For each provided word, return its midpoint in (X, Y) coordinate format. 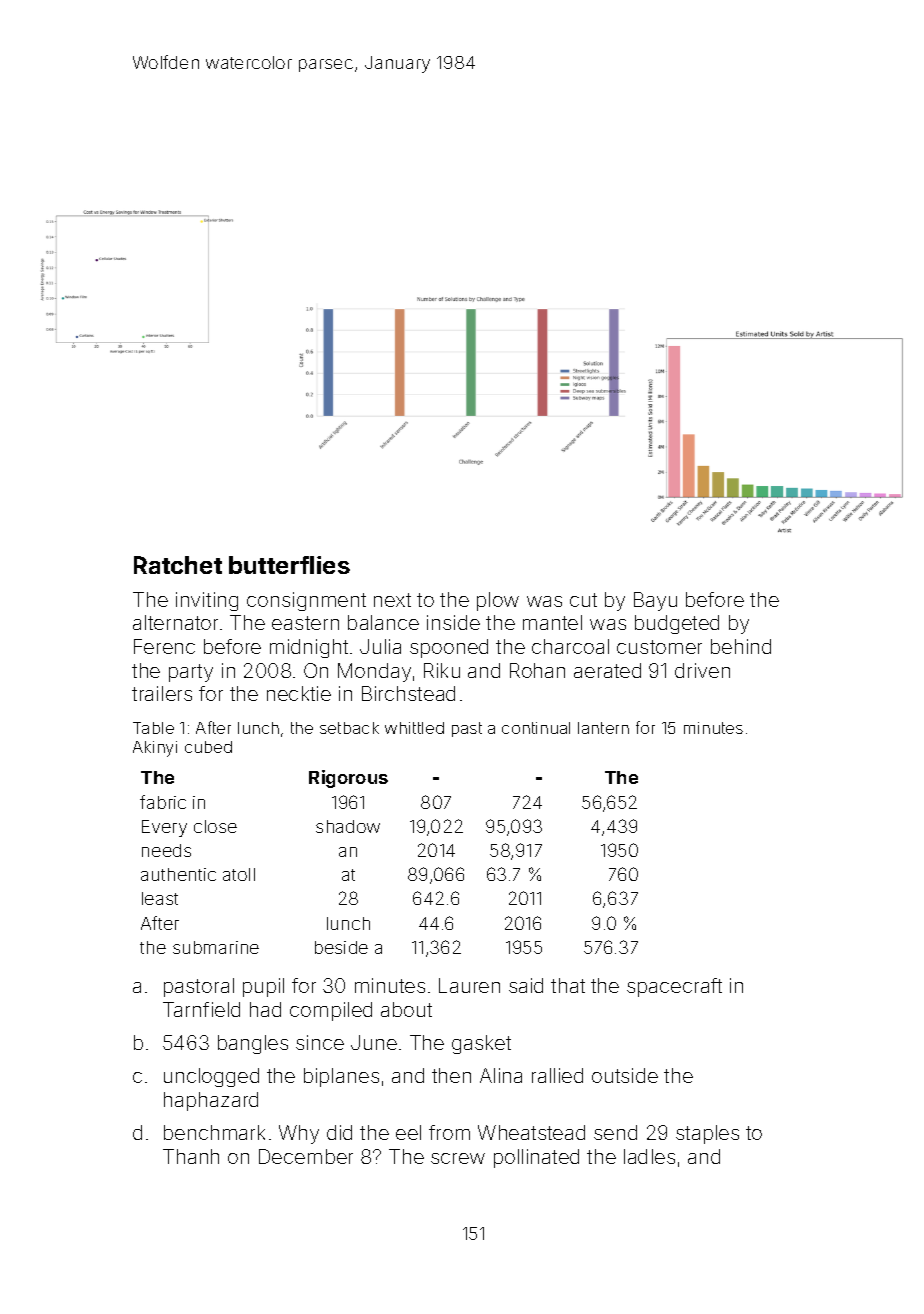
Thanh (191, 1156)
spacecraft (674, 987)
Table (153, 728)
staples (707, 1134)
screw (458, 1158)
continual (536, 728)
